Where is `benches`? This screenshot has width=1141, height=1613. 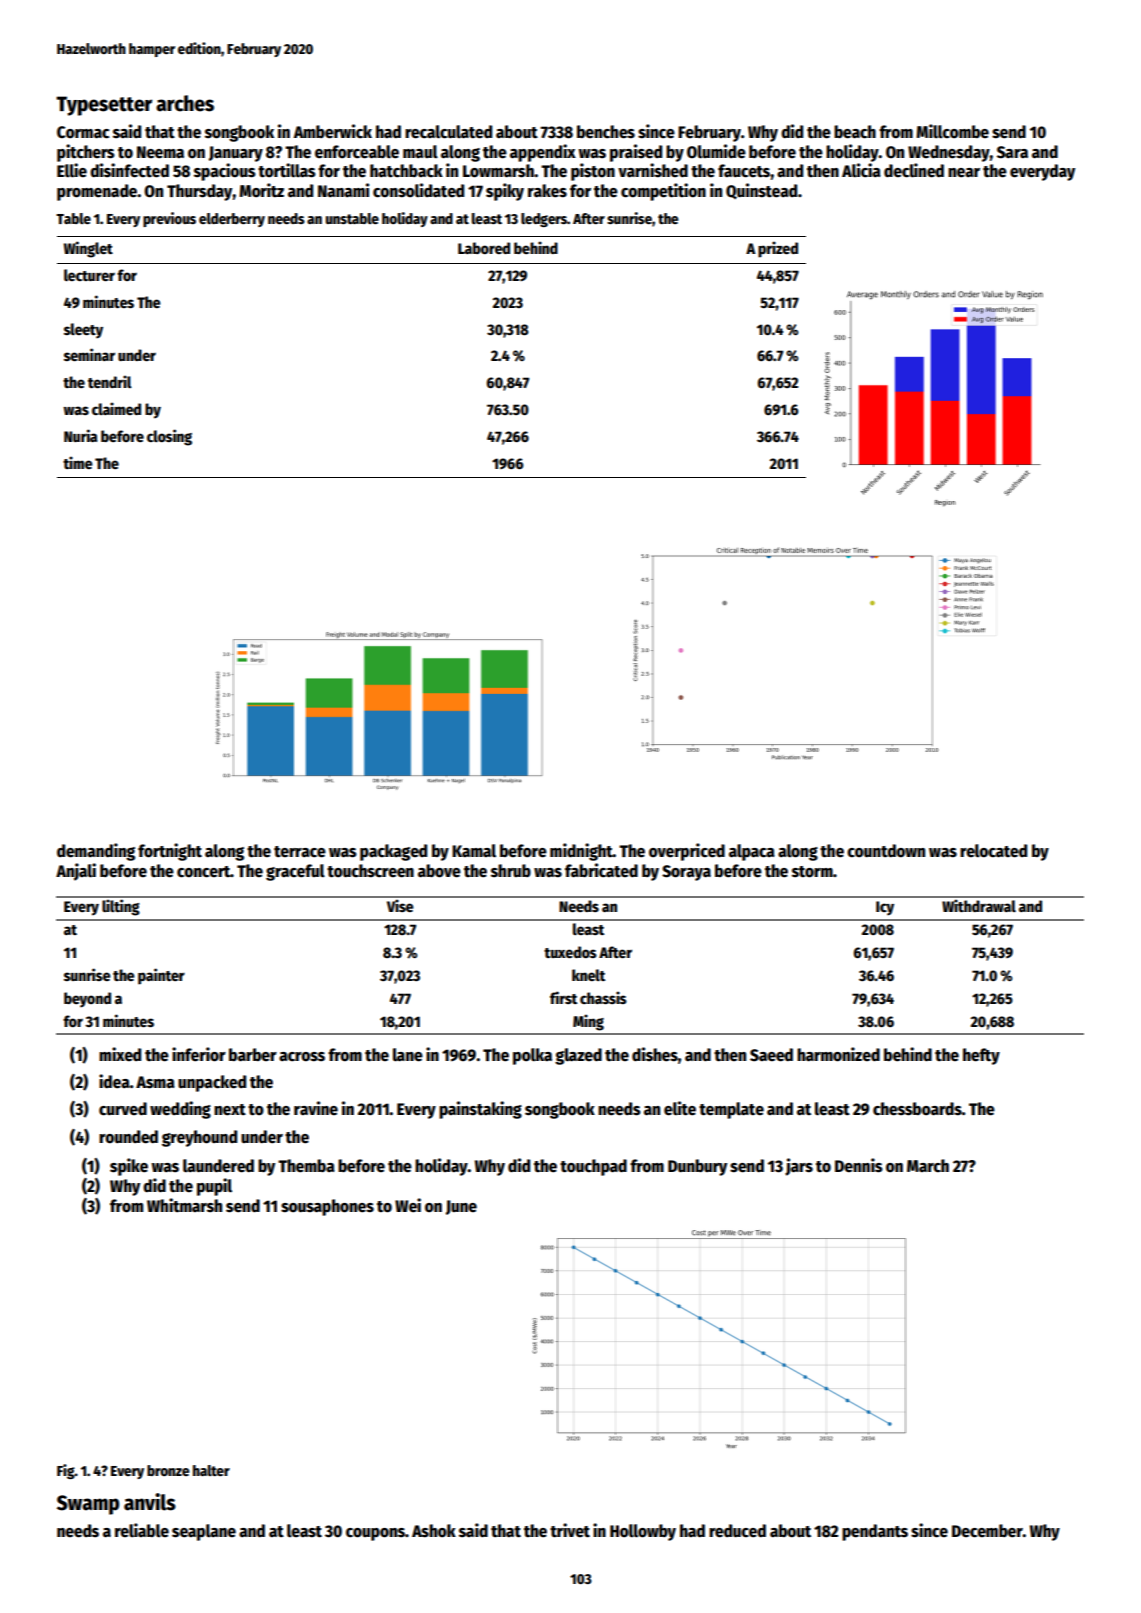 benches is located at coordinates (606, 132).
